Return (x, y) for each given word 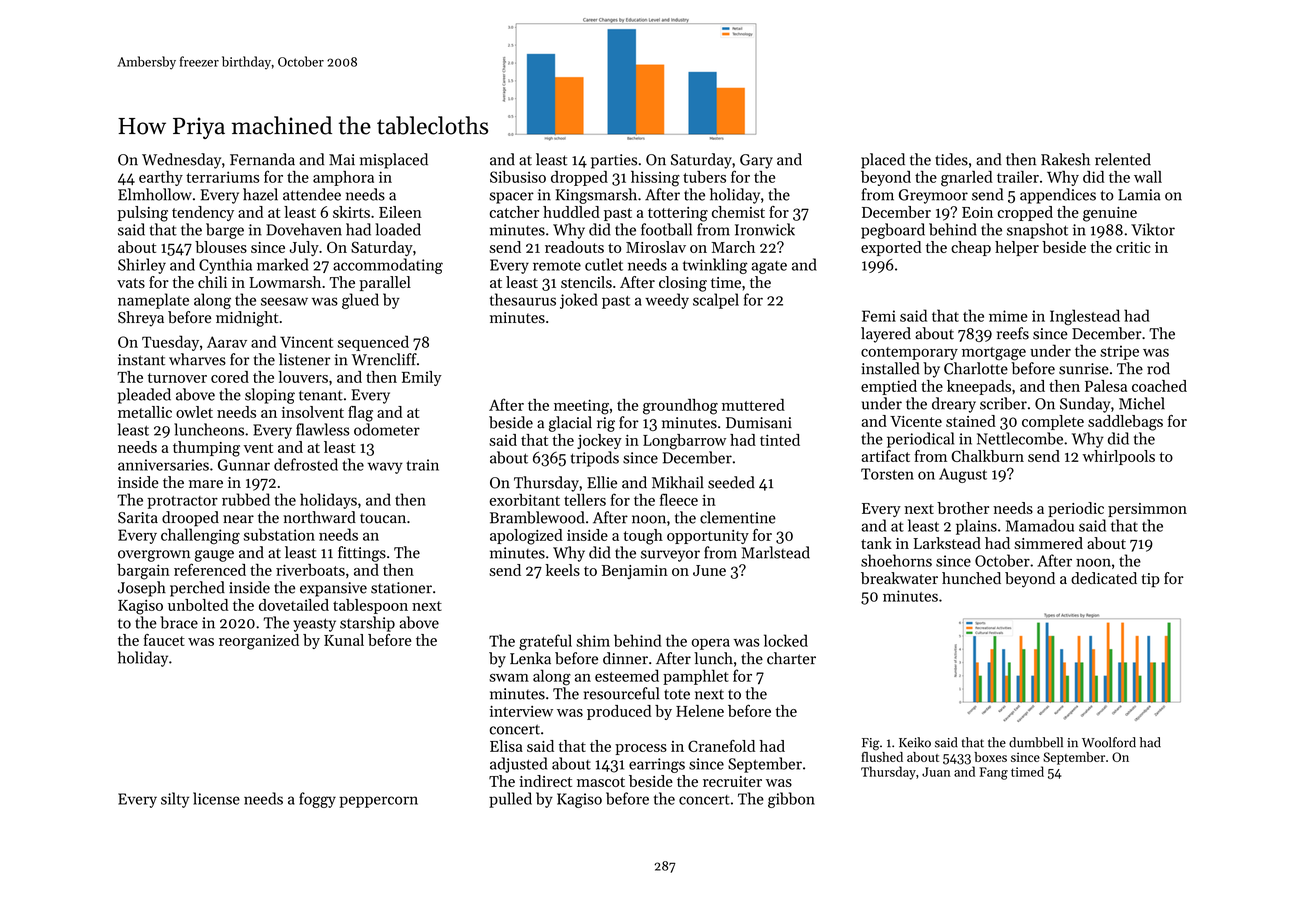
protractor (182, 502)
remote (557, 266)
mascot (601, 782)
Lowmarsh (285, 282)
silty (175, 800)
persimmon (1147, 510)
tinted (780, 440)
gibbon (791, 800)
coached (1159, 386)
